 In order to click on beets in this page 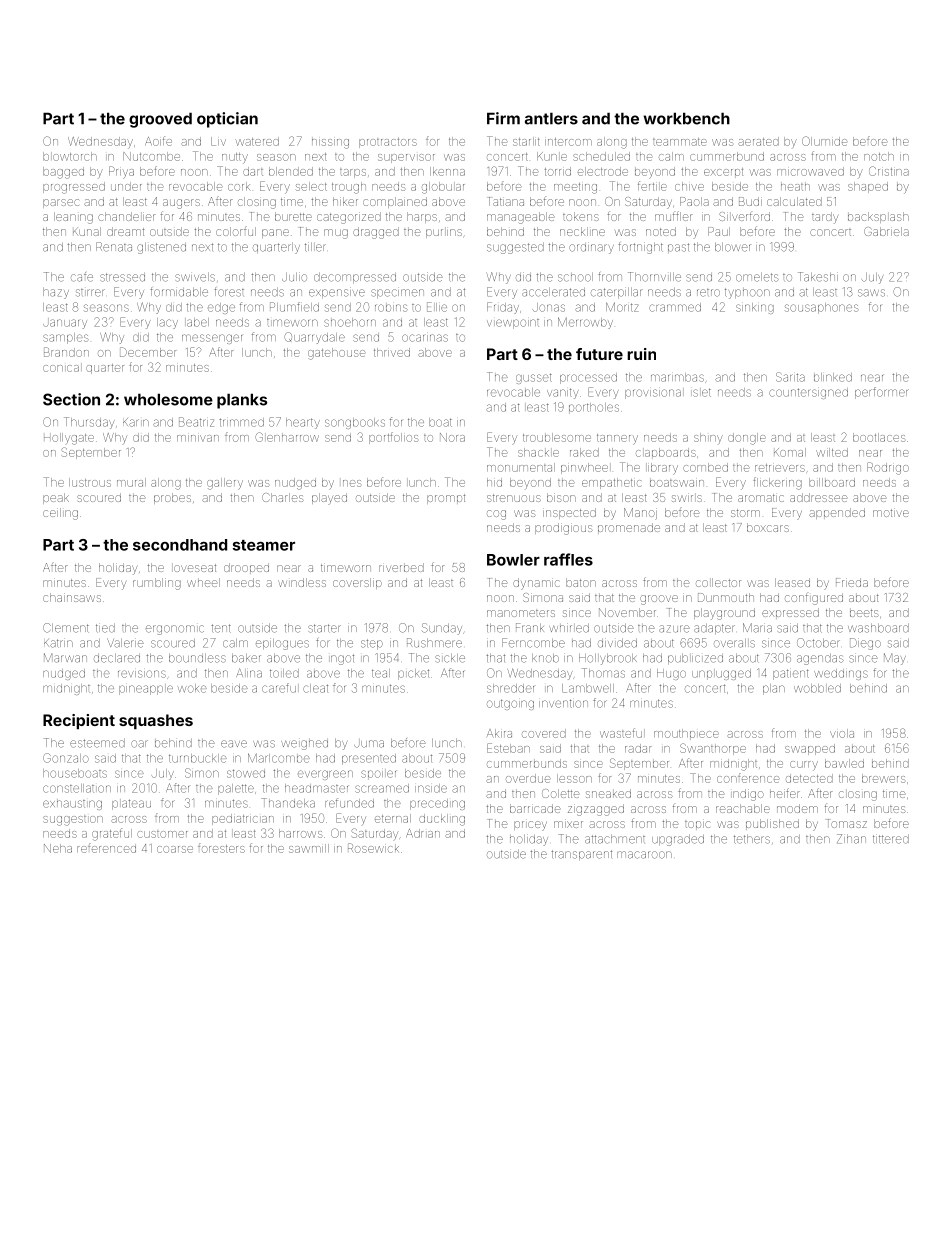, I will do `click(864, 613)`.
